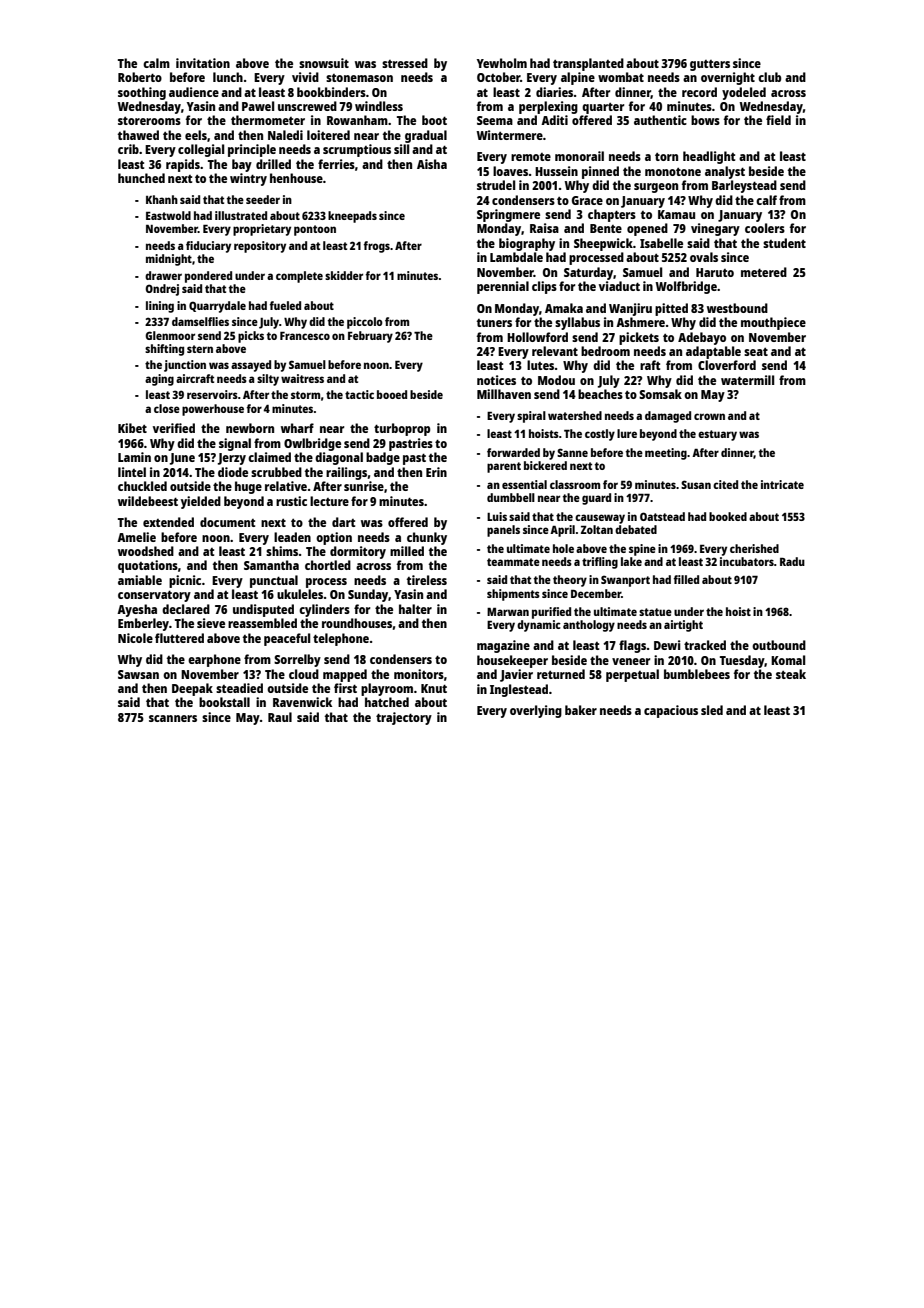 This screenshot has width=924, height=1308. I want to click on cherished, so click(754, 548).
